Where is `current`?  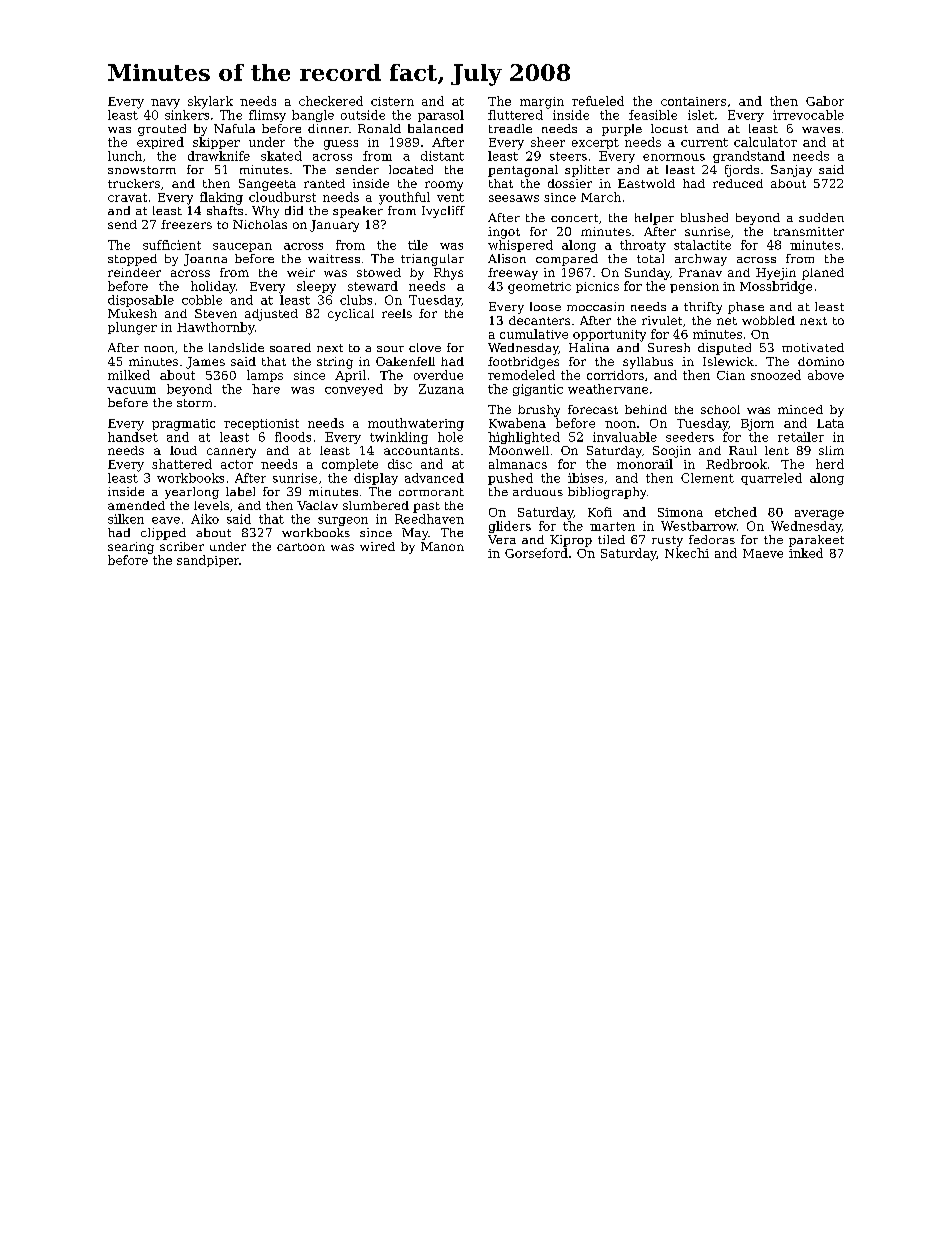
current is located at coordinates (704, 142).
